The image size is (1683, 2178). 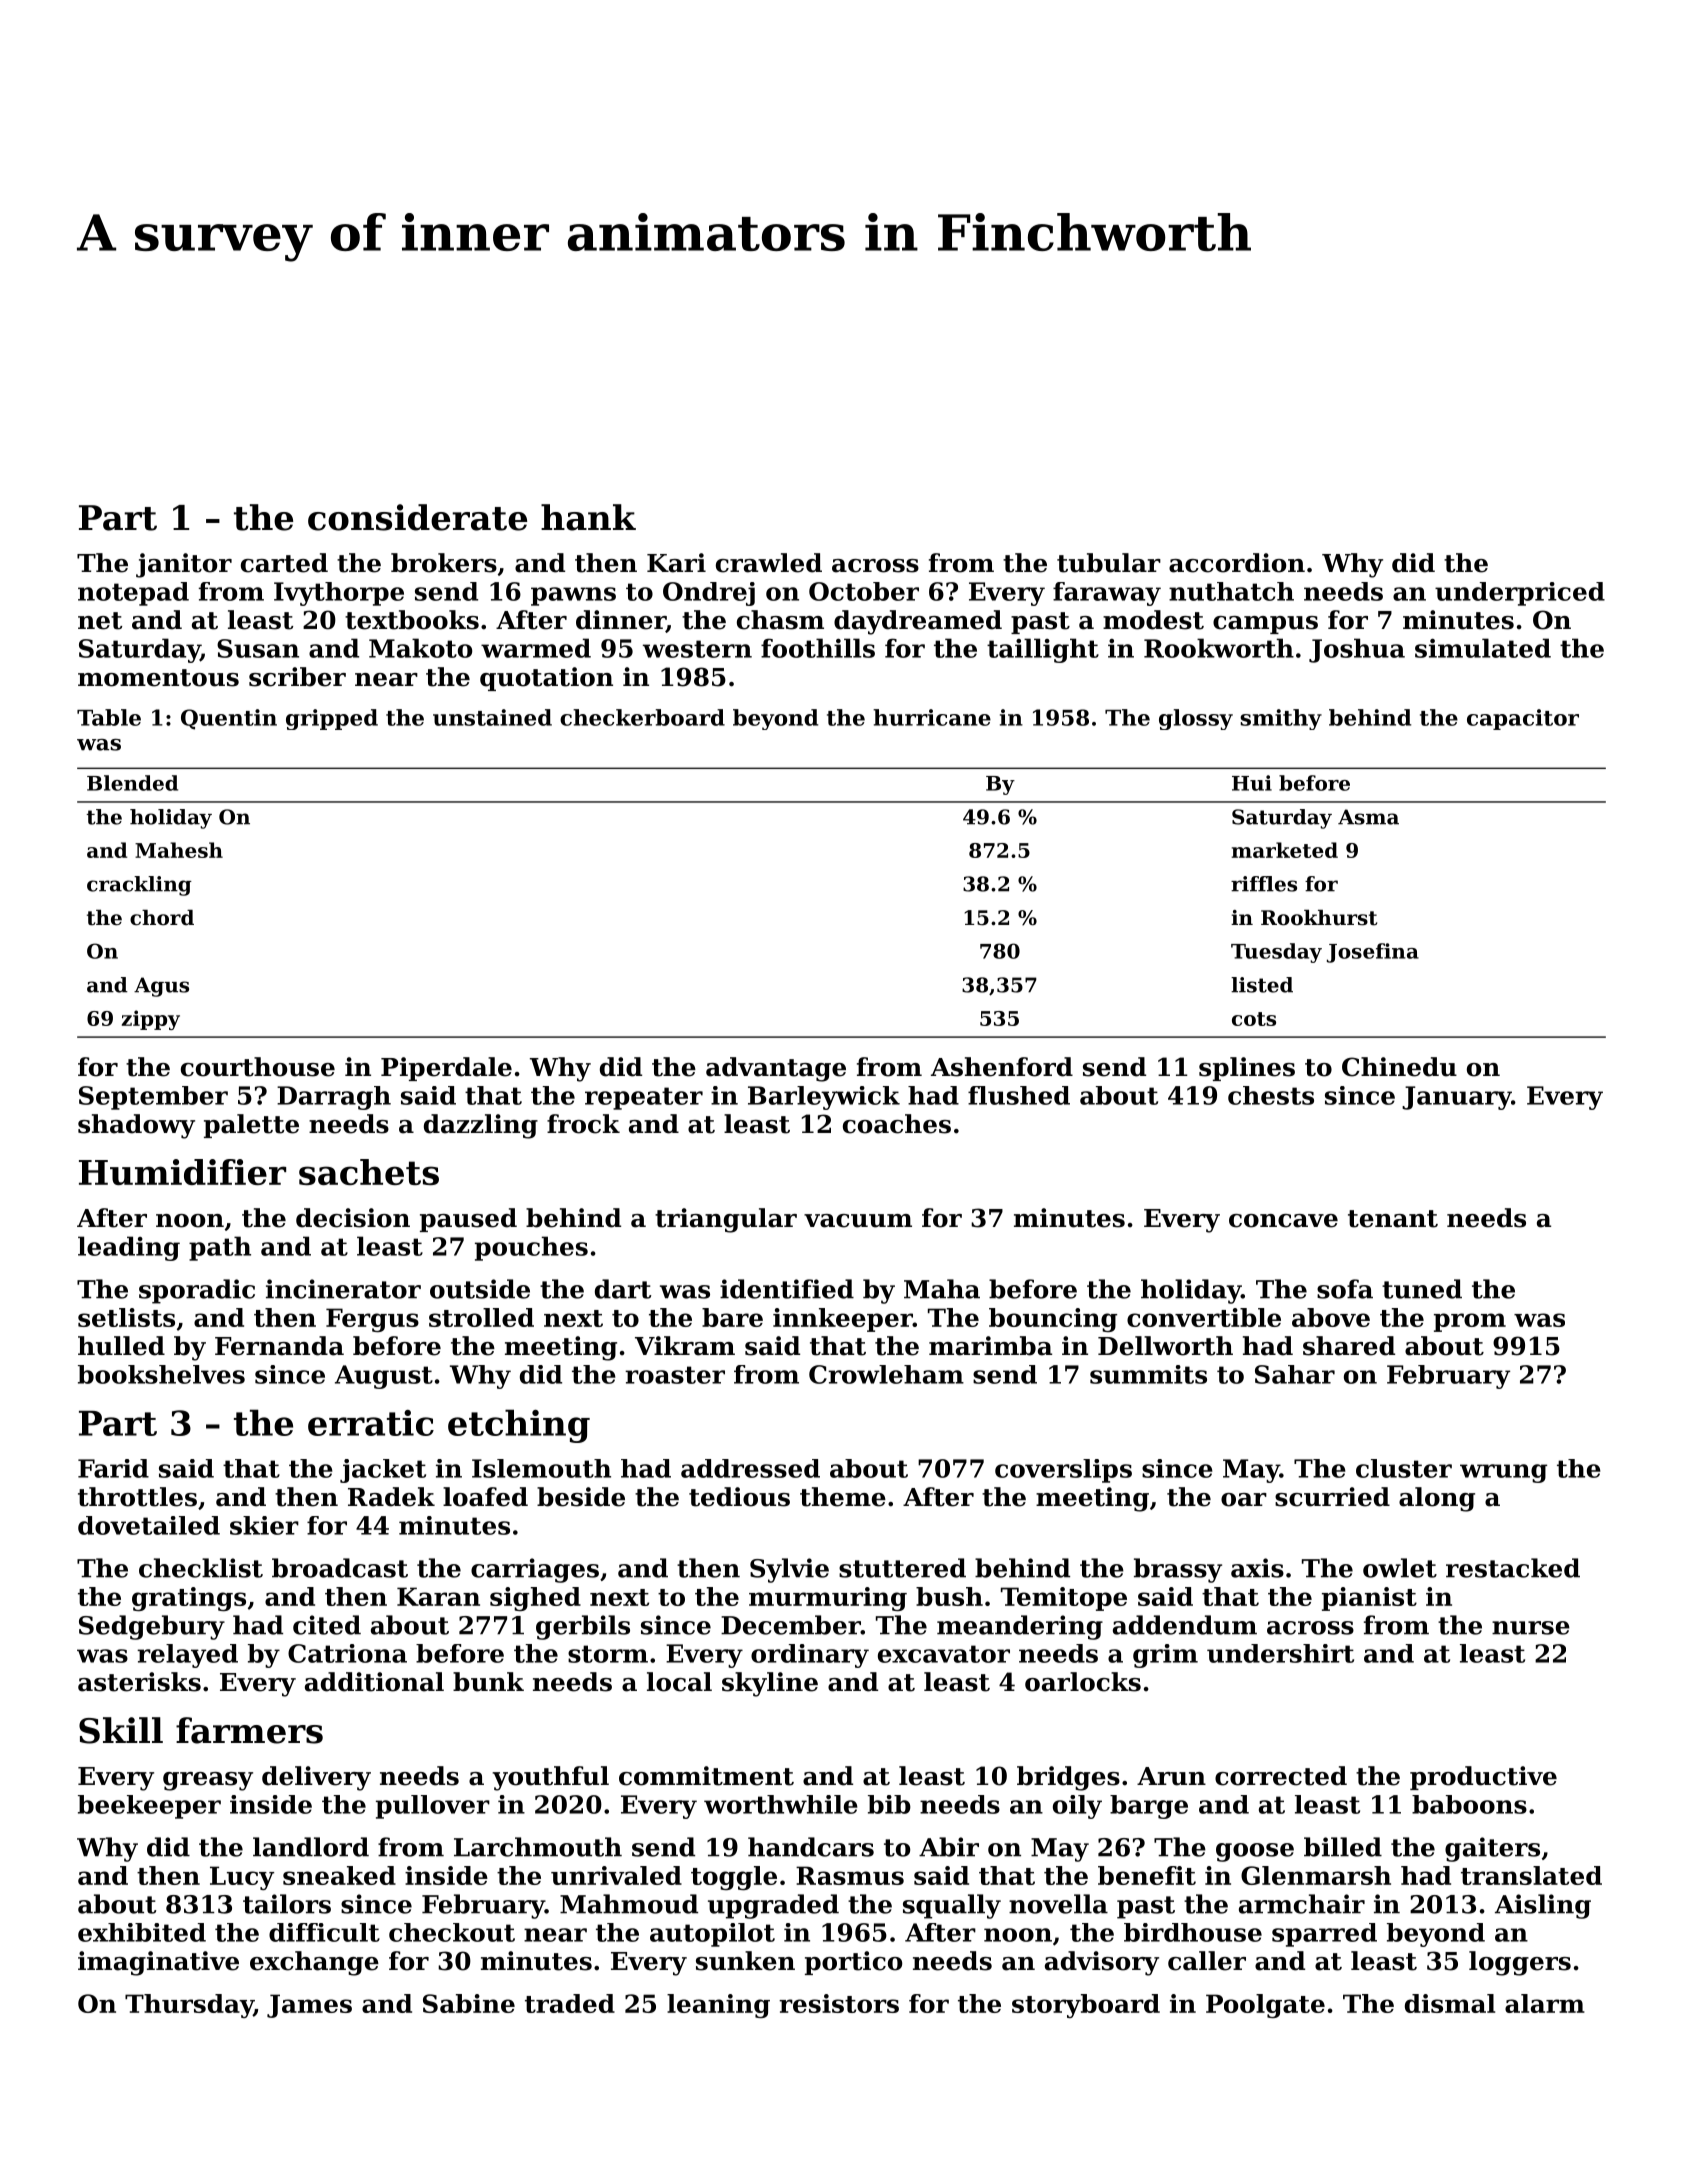 What do you see at coordinates (588, 517) in the screenshot?
I see `hank` at bounding box center [588, 517].
